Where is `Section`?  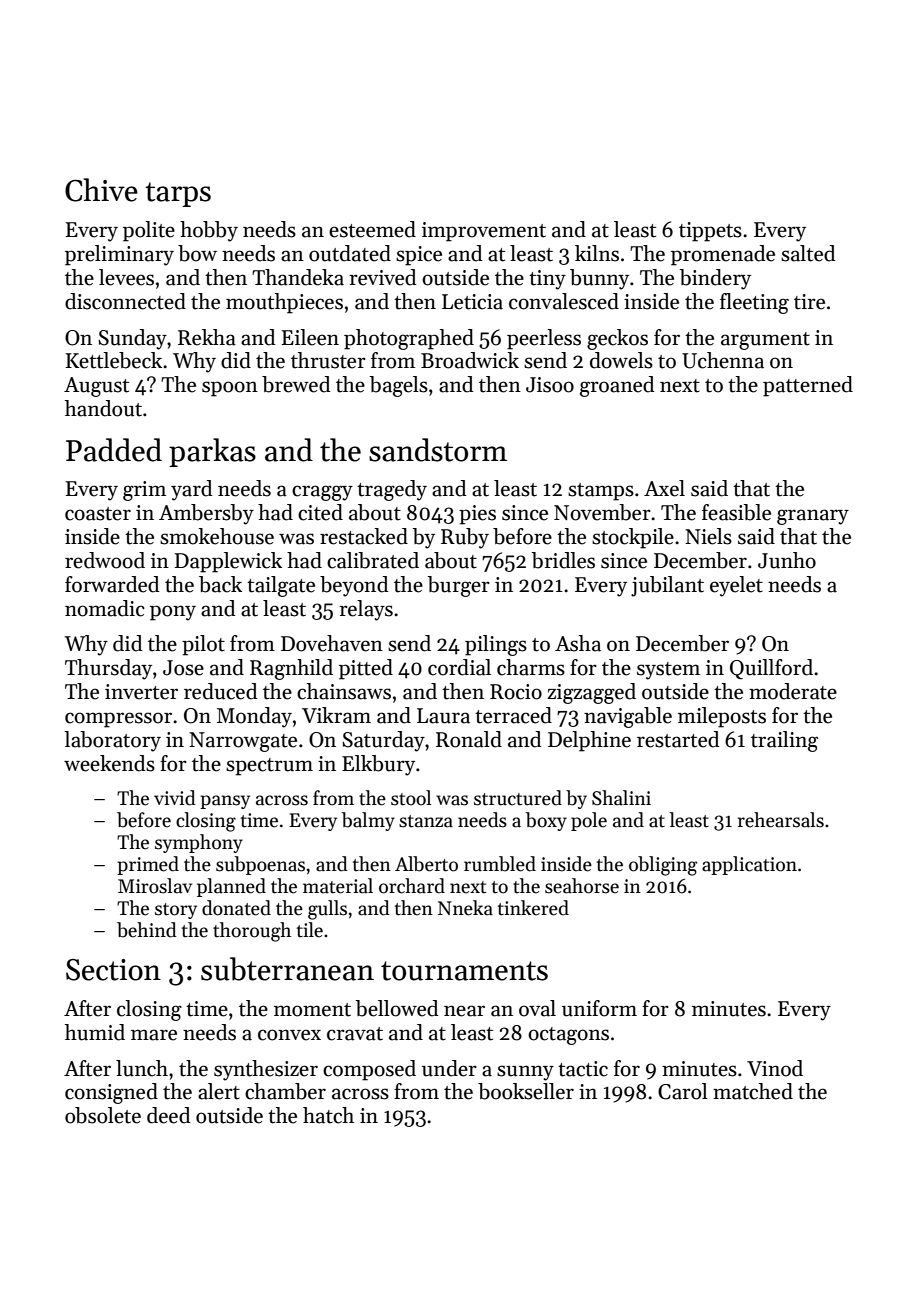
Section is located at coordinates (113, 970).
